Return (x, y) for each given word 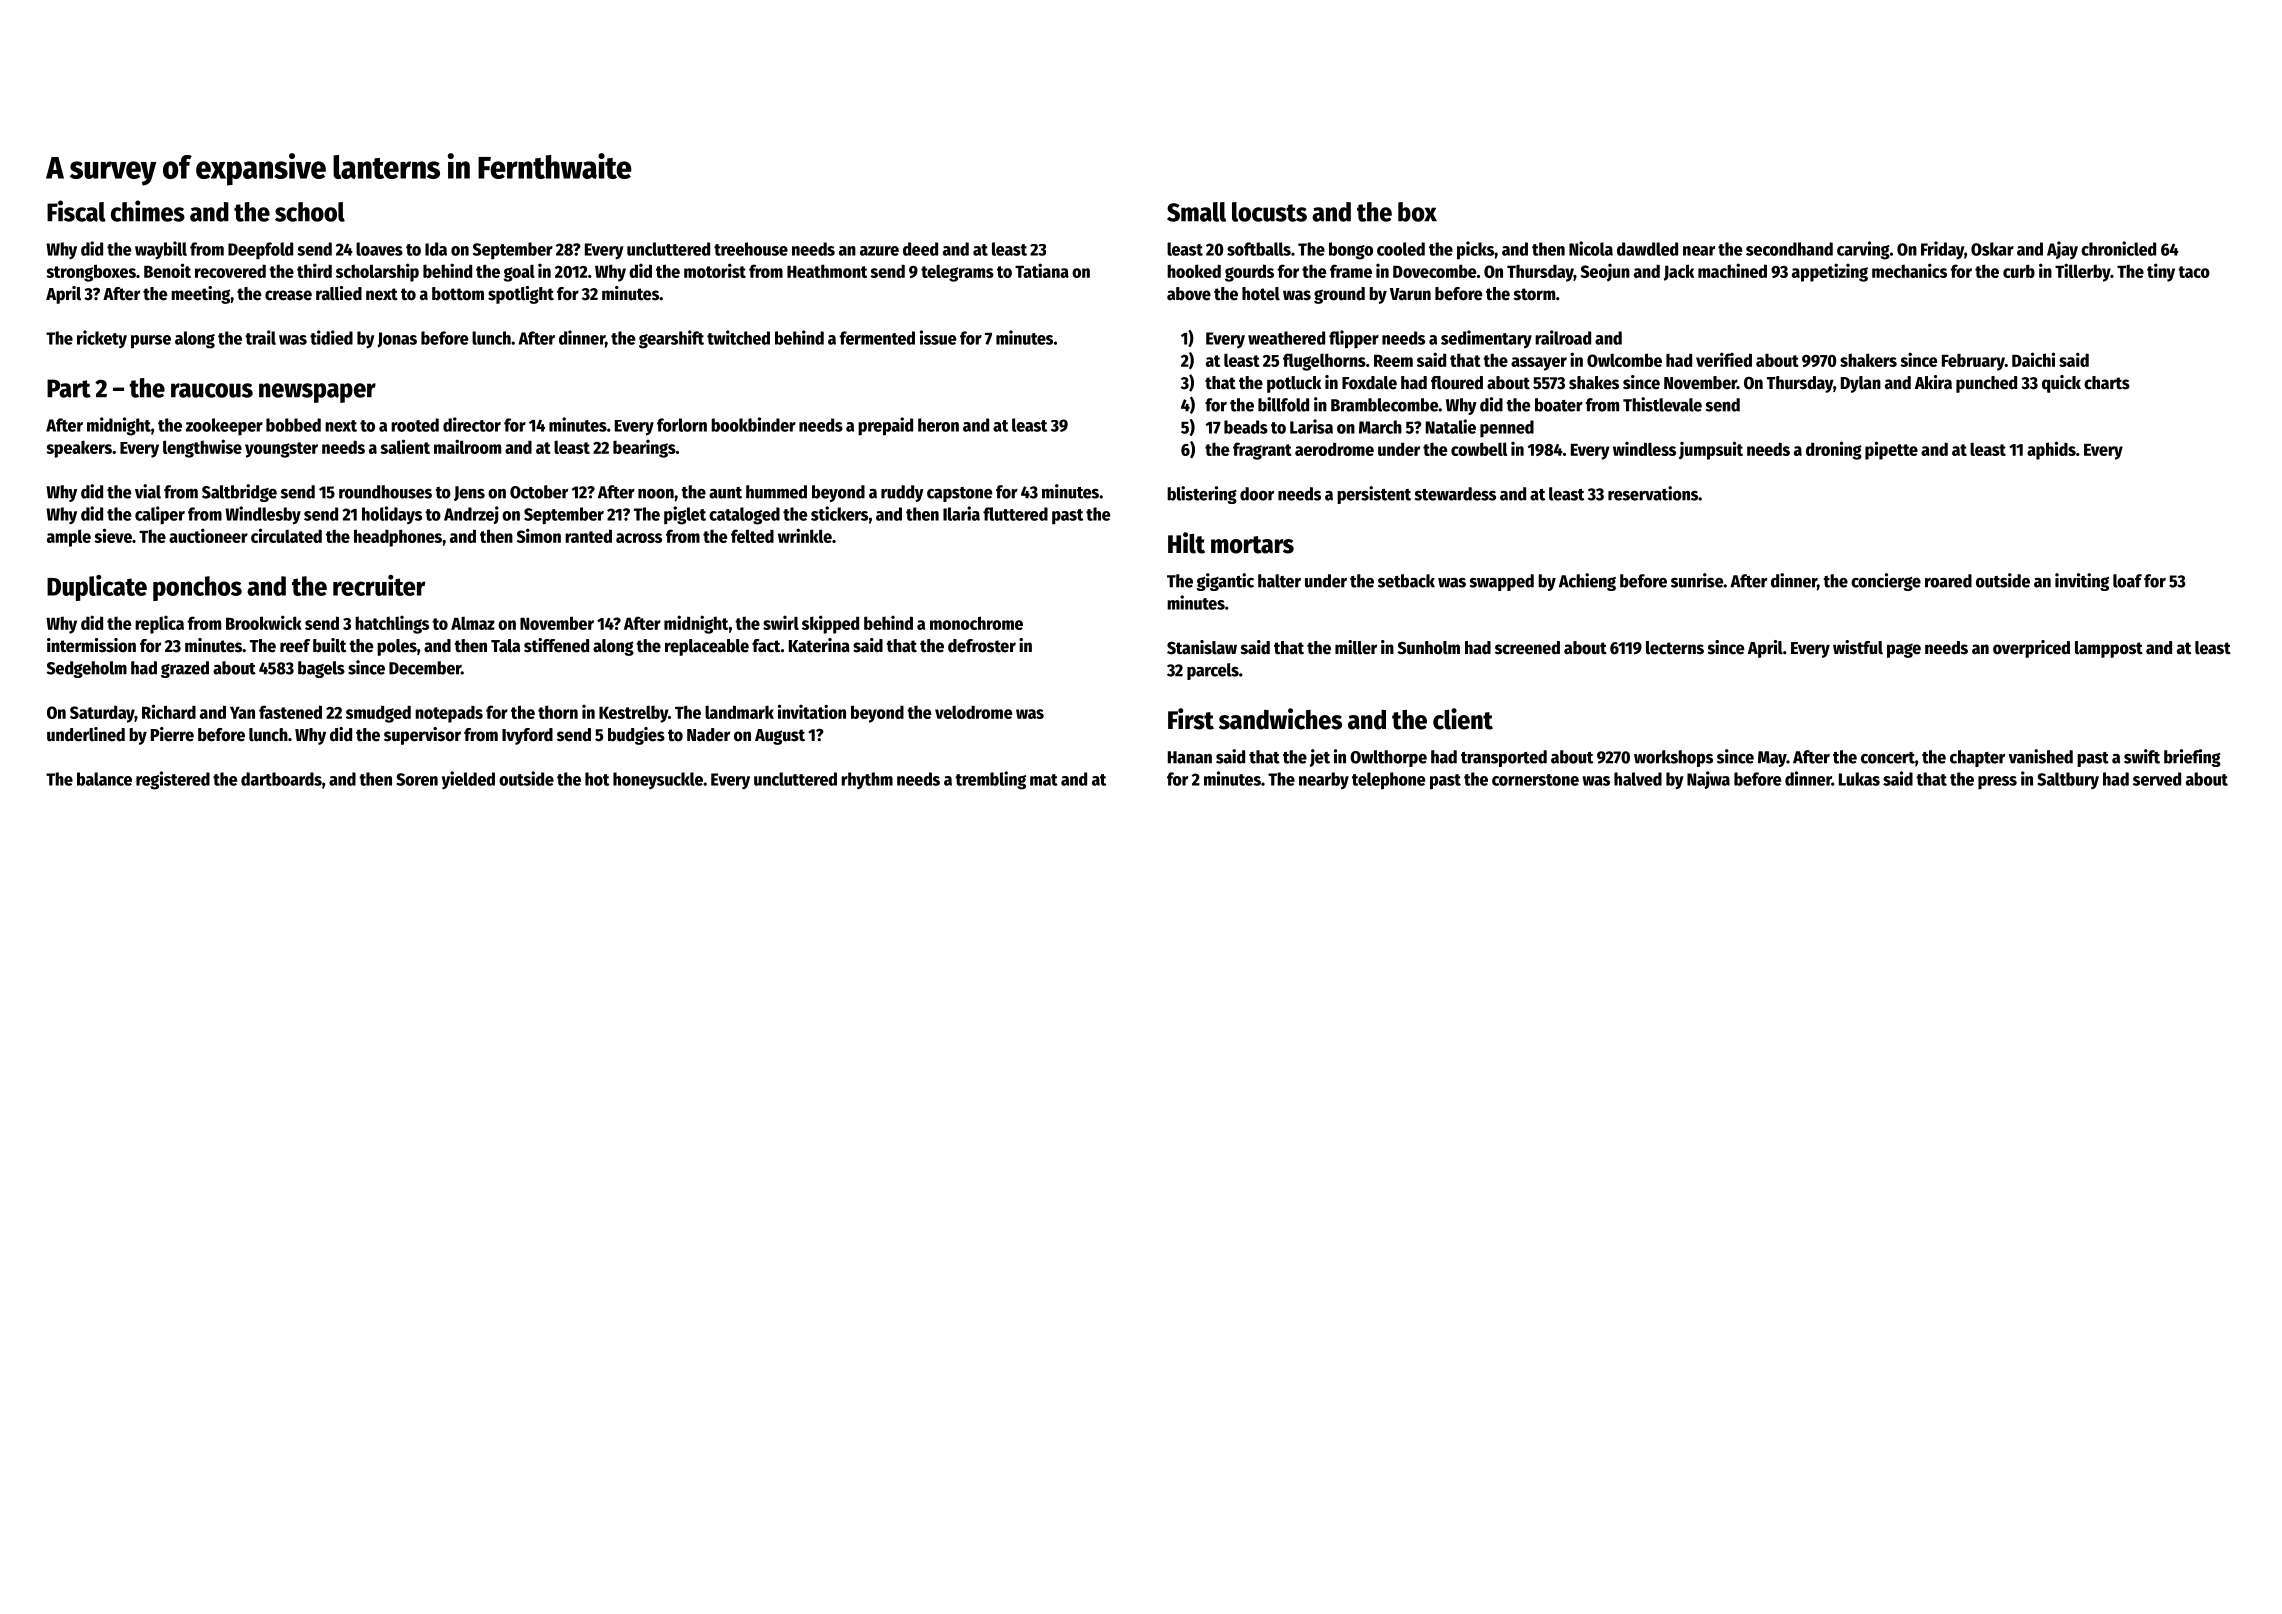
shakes (1594, 383)
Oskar (1992, 249)
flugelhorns (1324, 362)
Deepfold (260, 251)
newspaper (317, 393)
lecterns (1675, 648)
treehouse (751, 249)
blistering (1202, 495)
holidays (392, 515)
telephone (1388, 781)
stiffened (556, 645)
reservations (1653, 493)
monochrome (976, 623)
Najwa (1708, 780)
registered (173, 780)
